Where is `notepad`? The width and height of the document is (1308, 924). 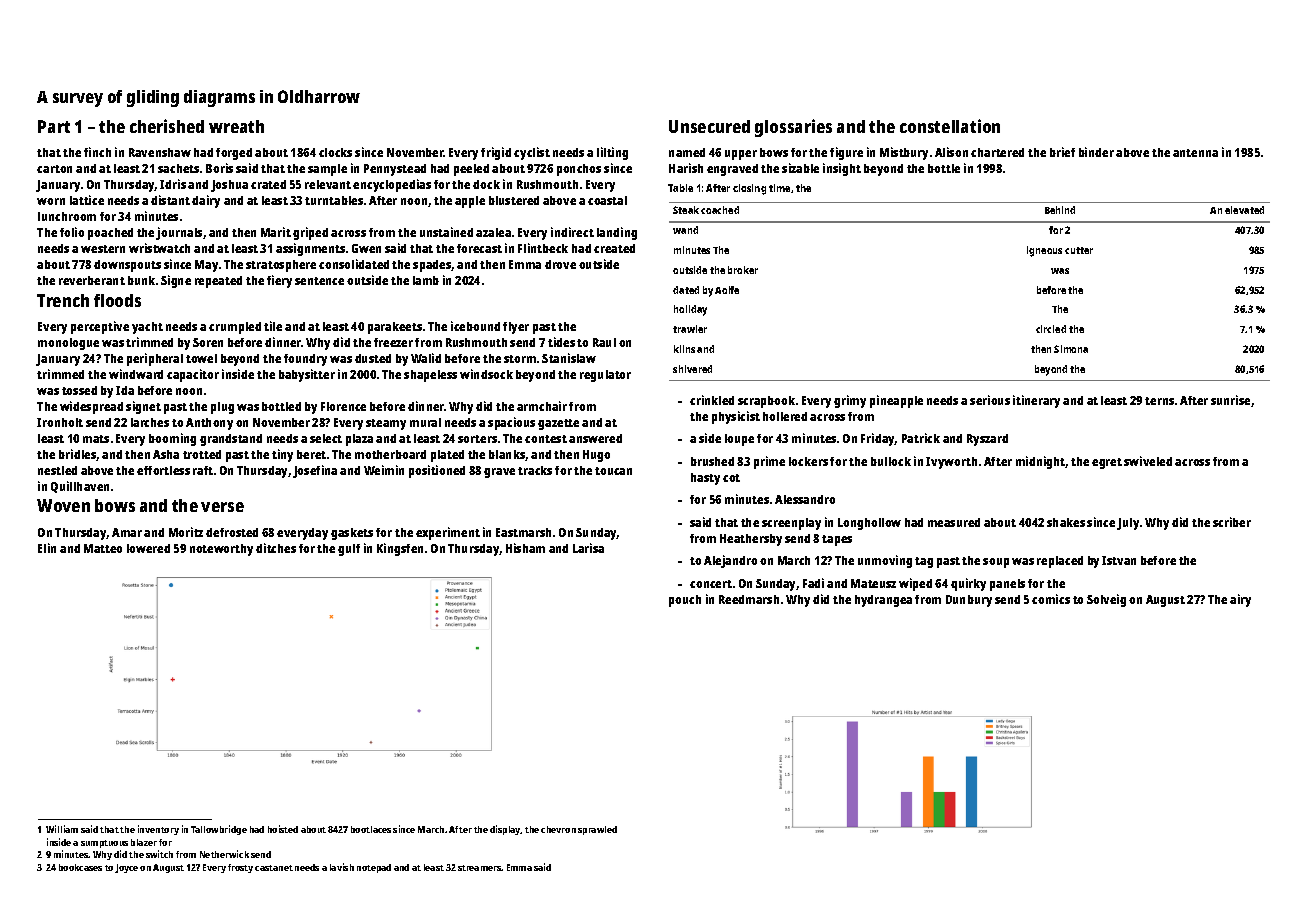 notepad is located at coordinates (374, 868).
